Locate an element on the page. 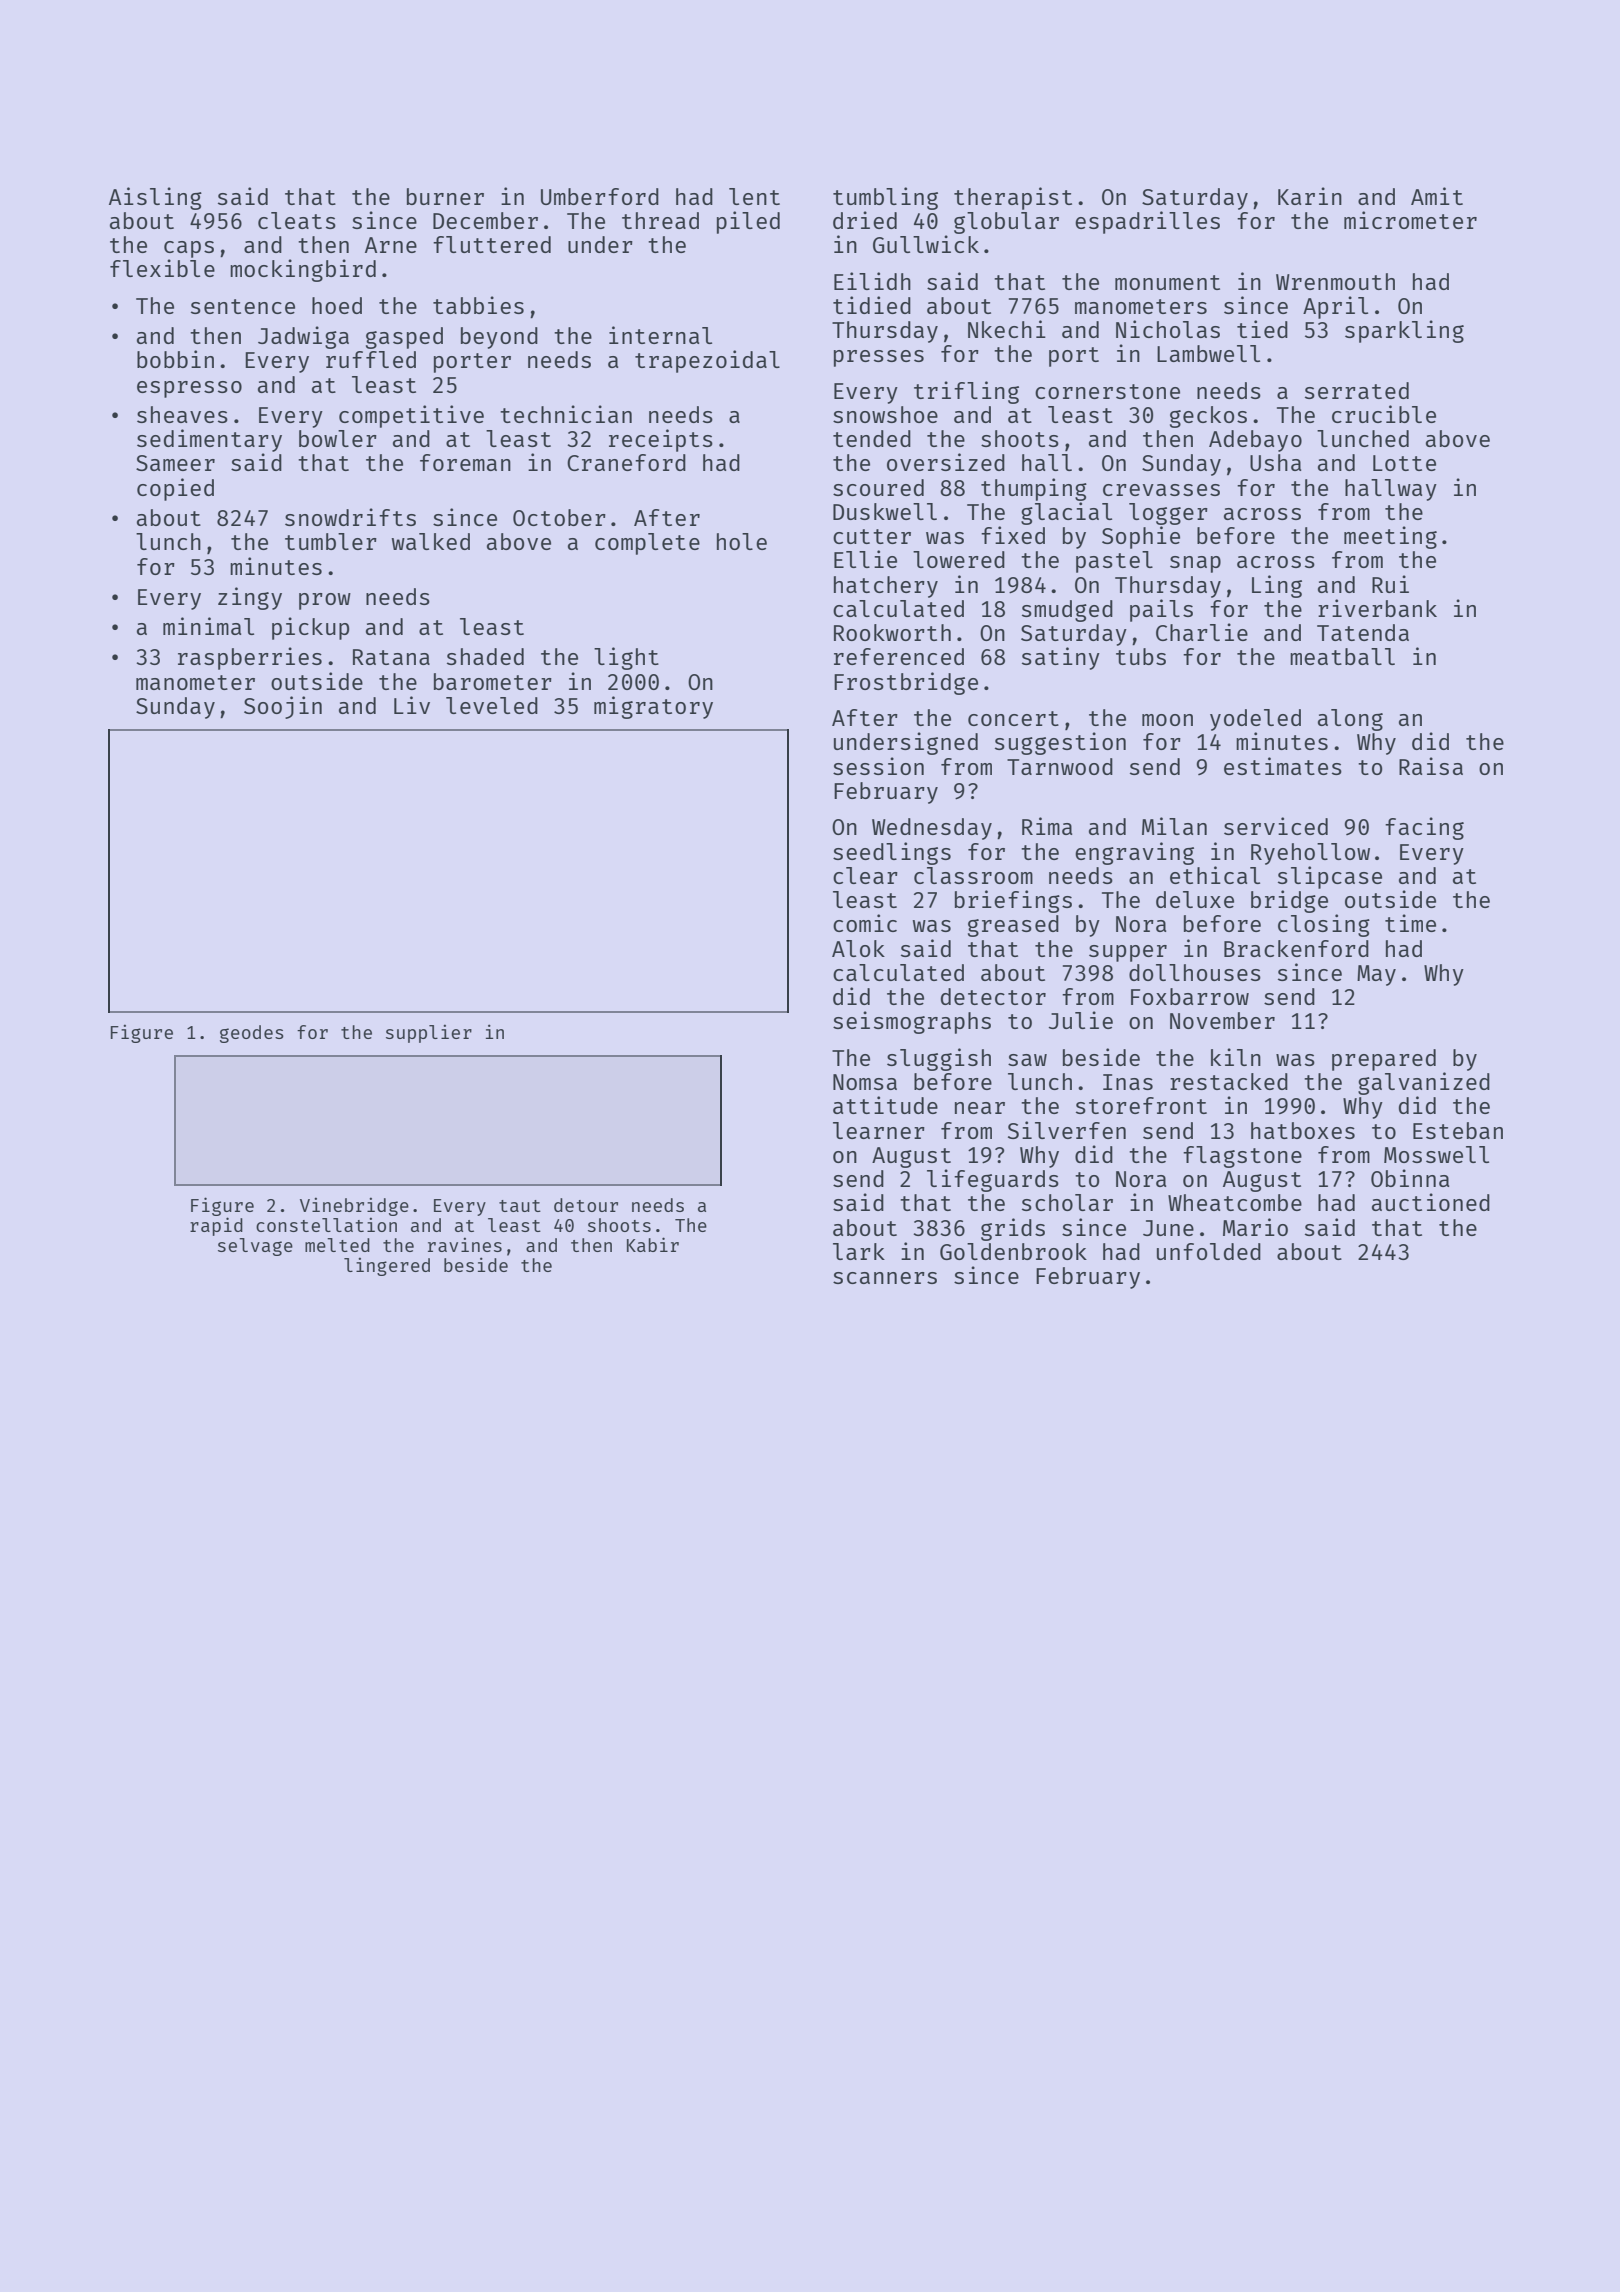 The image size is (1620, 2292). Karin is located at coordinates (1310, 196).
